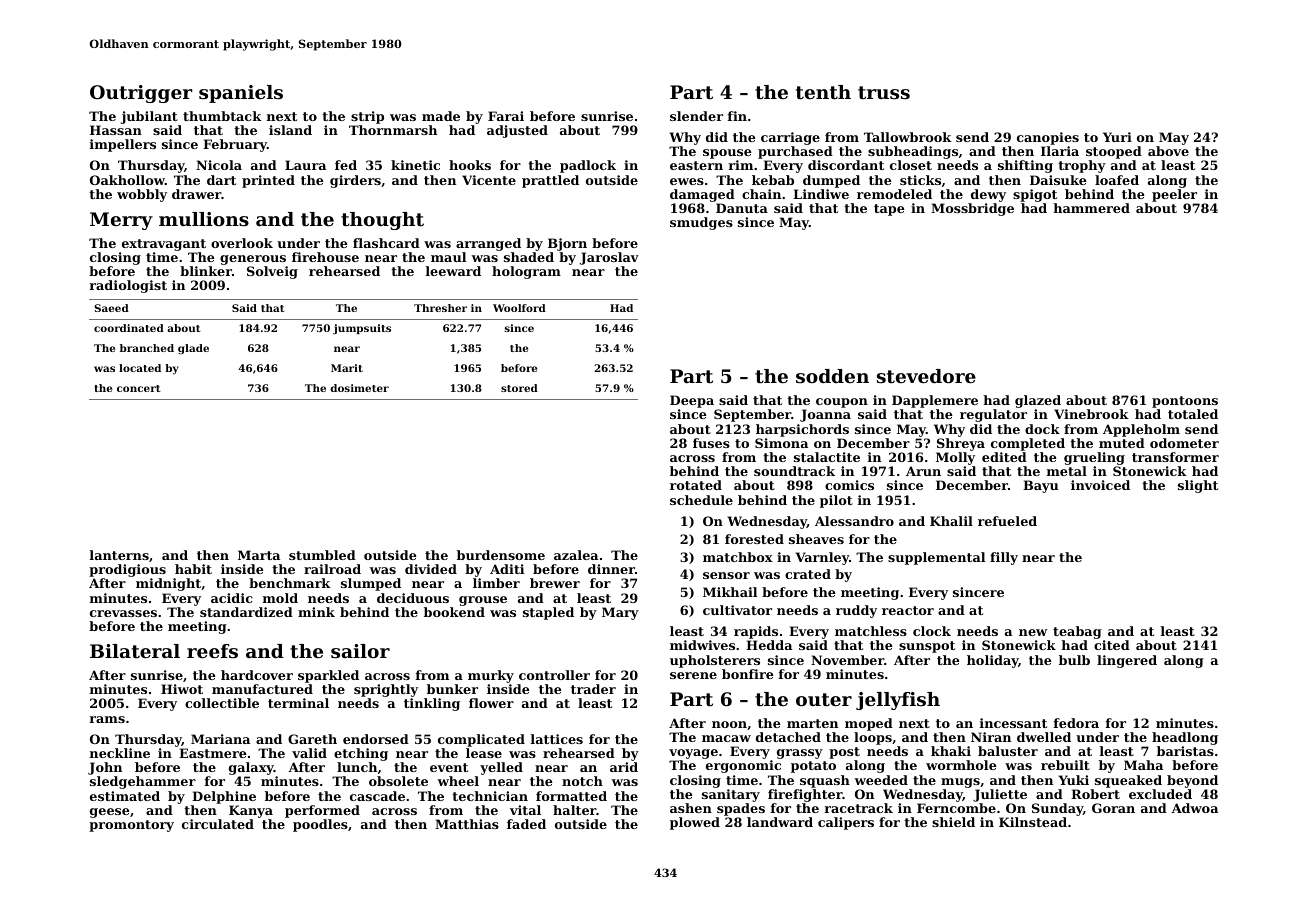 This screenshot has height=924, width=1308. Describe the element at coordinates (696, 116) in the screenshot. I see `slender` at that location.
